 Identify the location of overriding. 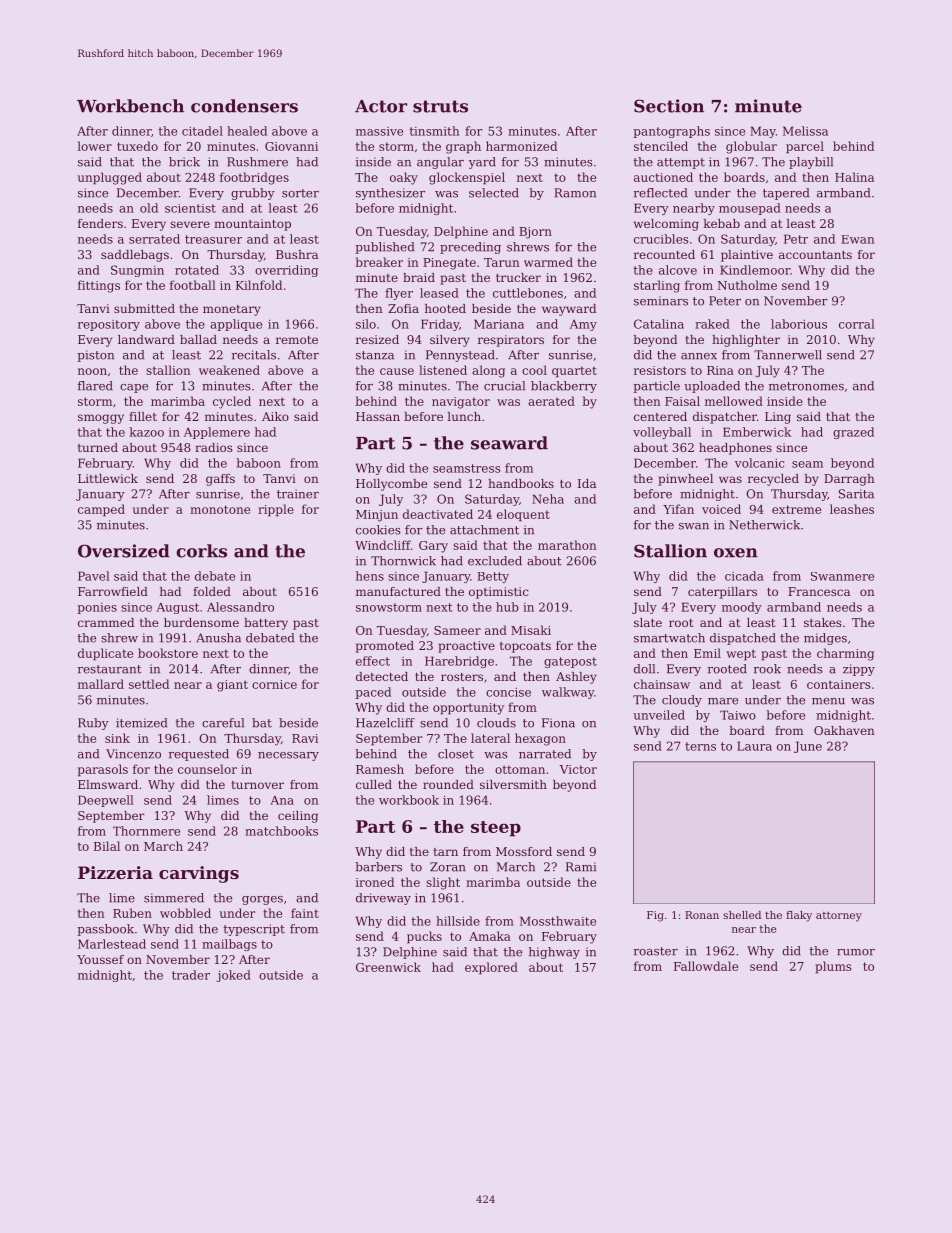
(286, 271).
